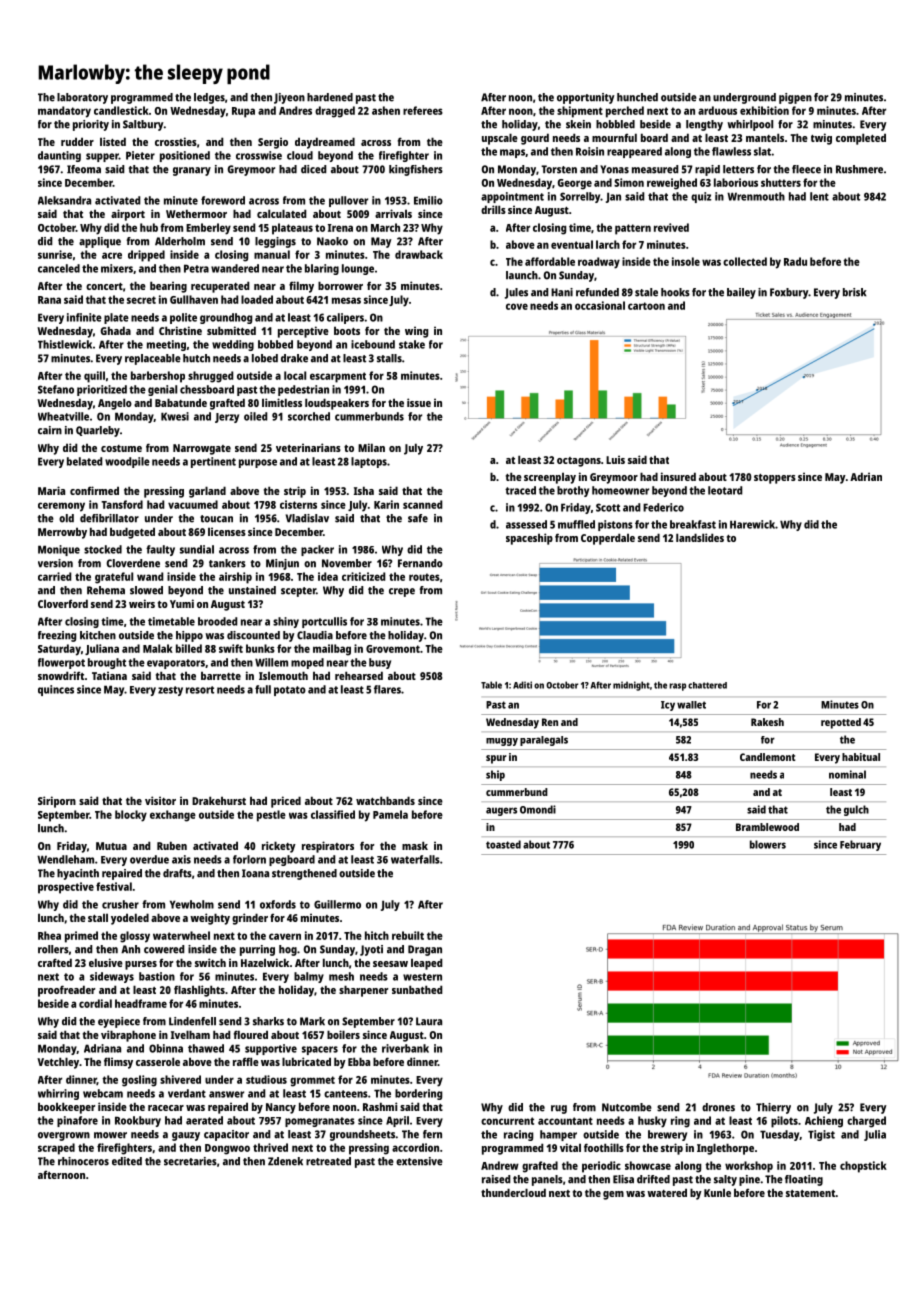 This page has width=924, height=1308. Describe the element at coordinates (416, 170) in the page. I see `kingfishers` at that location.
